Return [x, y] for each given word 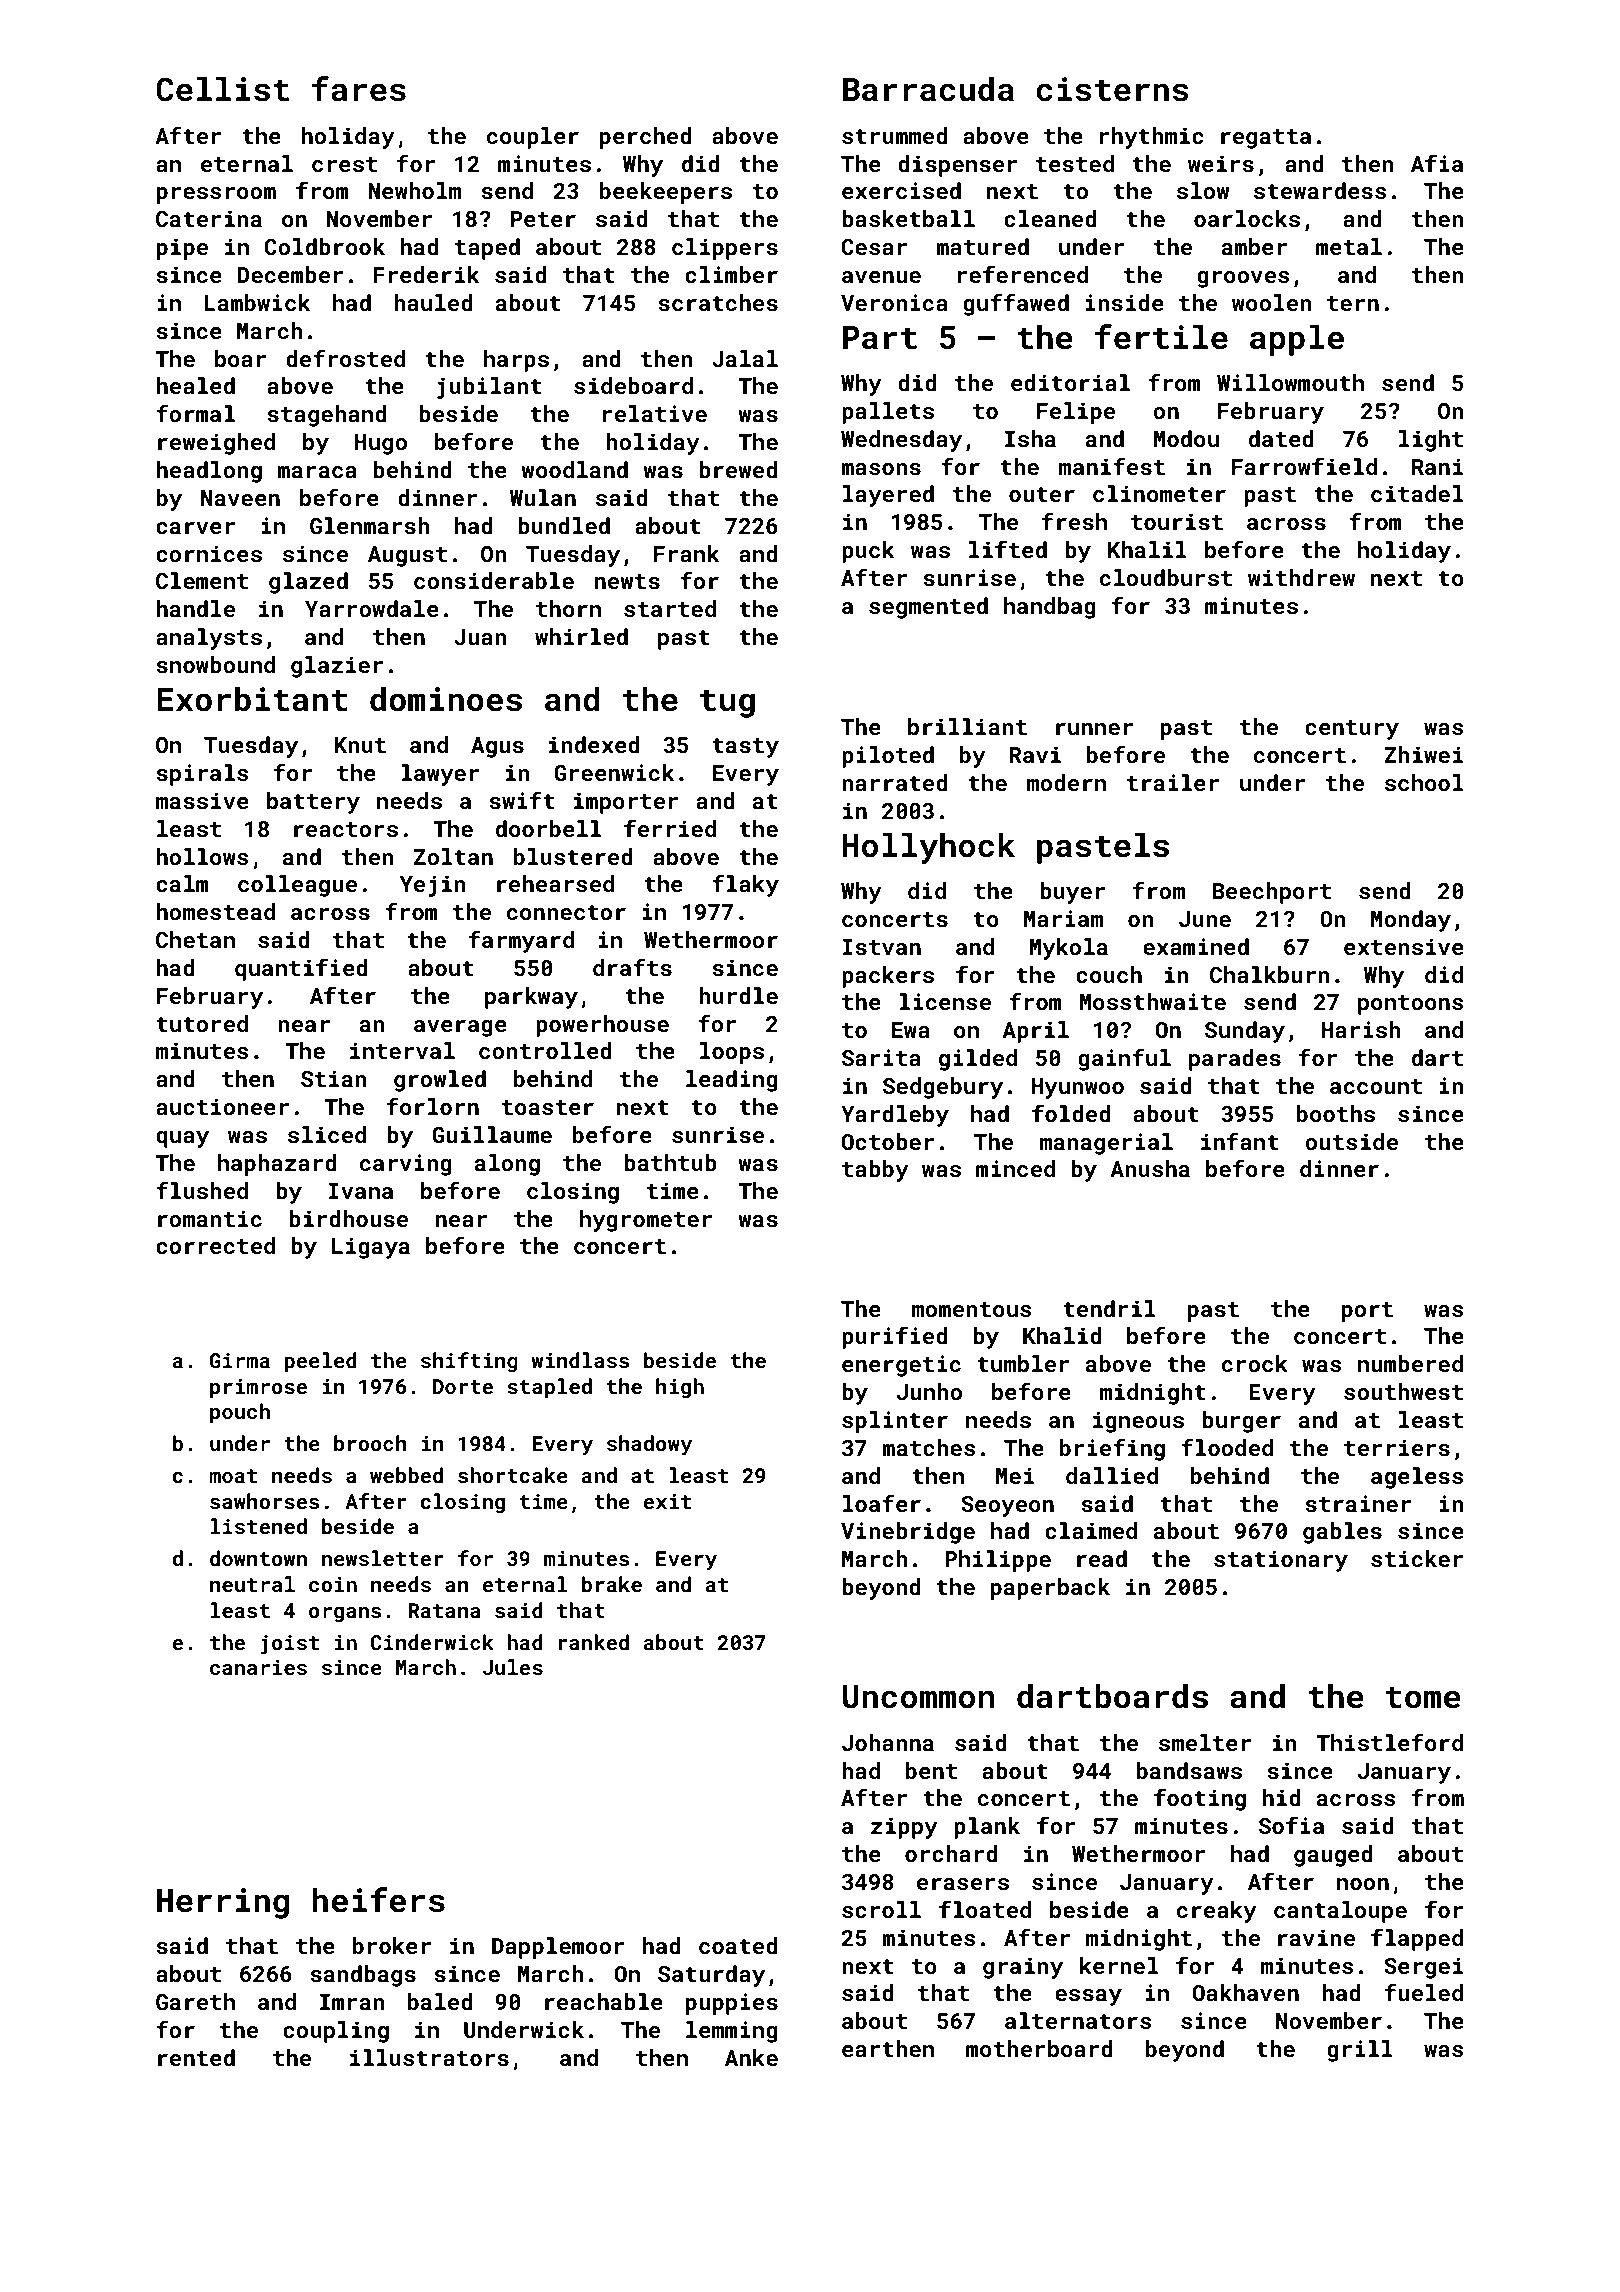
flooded [1227, 1447]
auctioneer [222, 1106]
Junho [929, 1391]
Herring [223, 1903]
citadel [1417, 493]
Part [880, 338]
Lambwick [257, 302]
